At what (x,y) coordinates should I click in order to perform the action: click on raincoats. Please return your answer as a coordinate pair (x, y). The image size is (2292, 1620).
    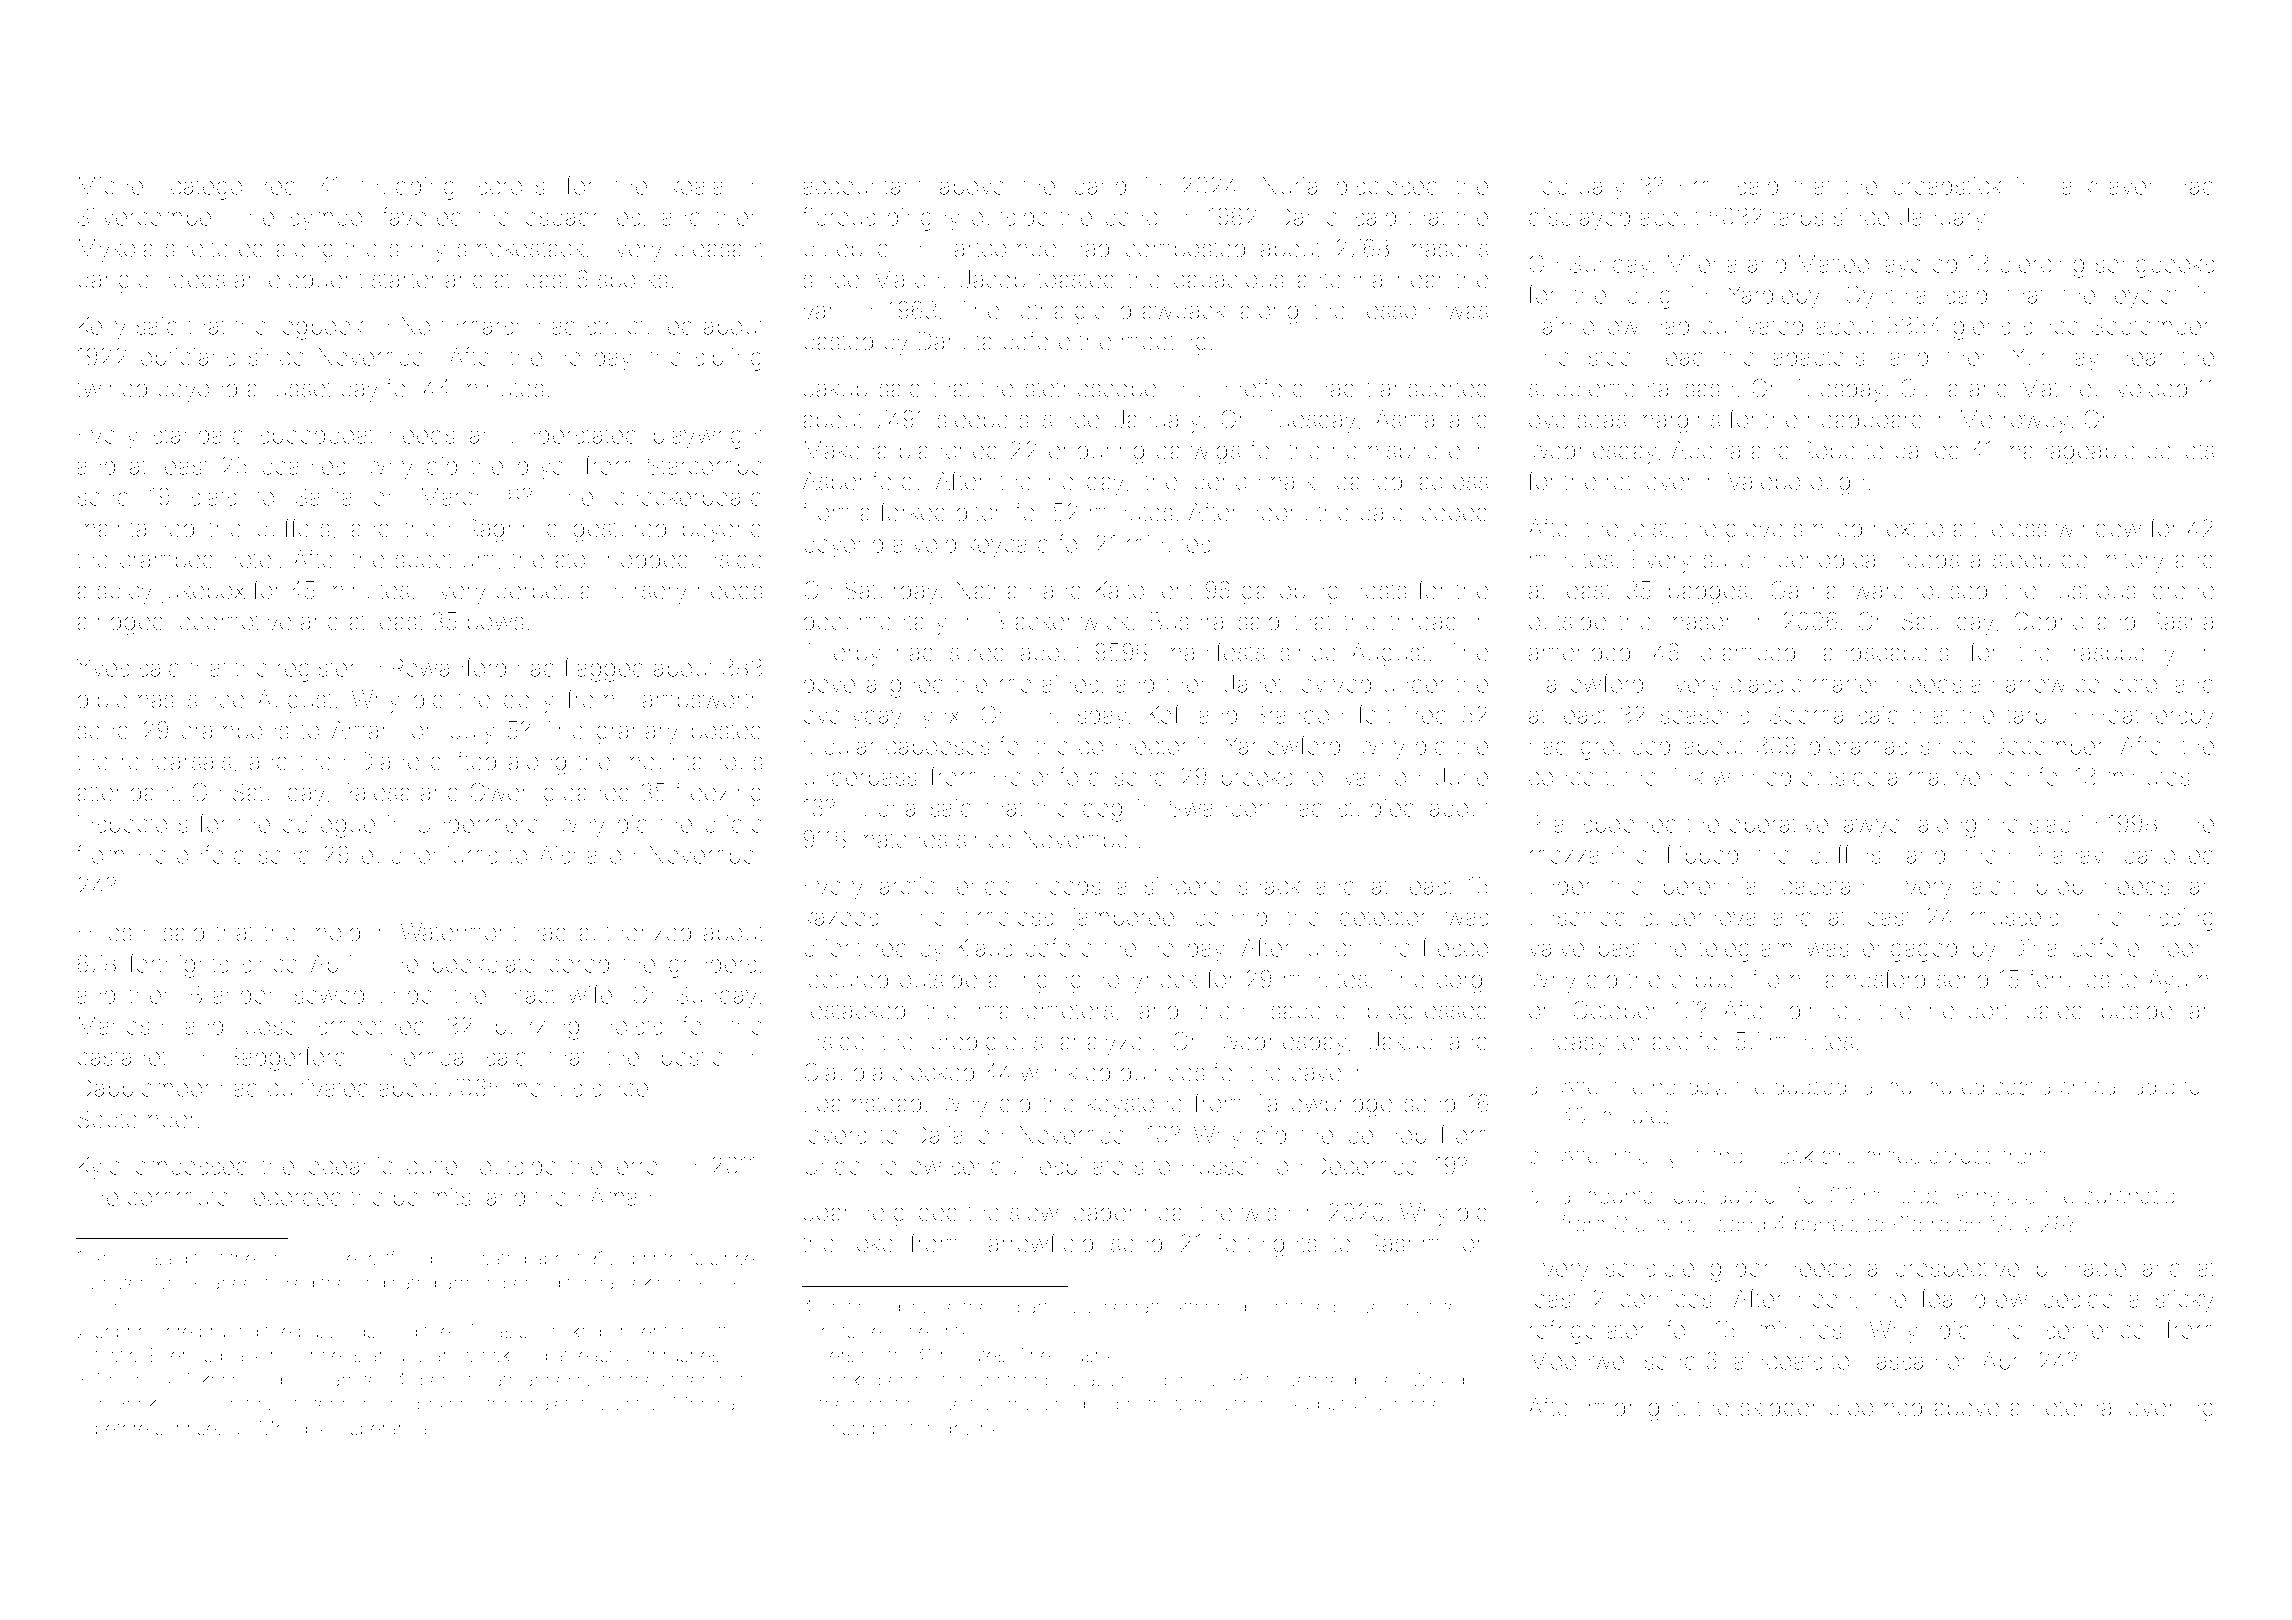
    Looking at the image, I should click on (1774, 1361).
